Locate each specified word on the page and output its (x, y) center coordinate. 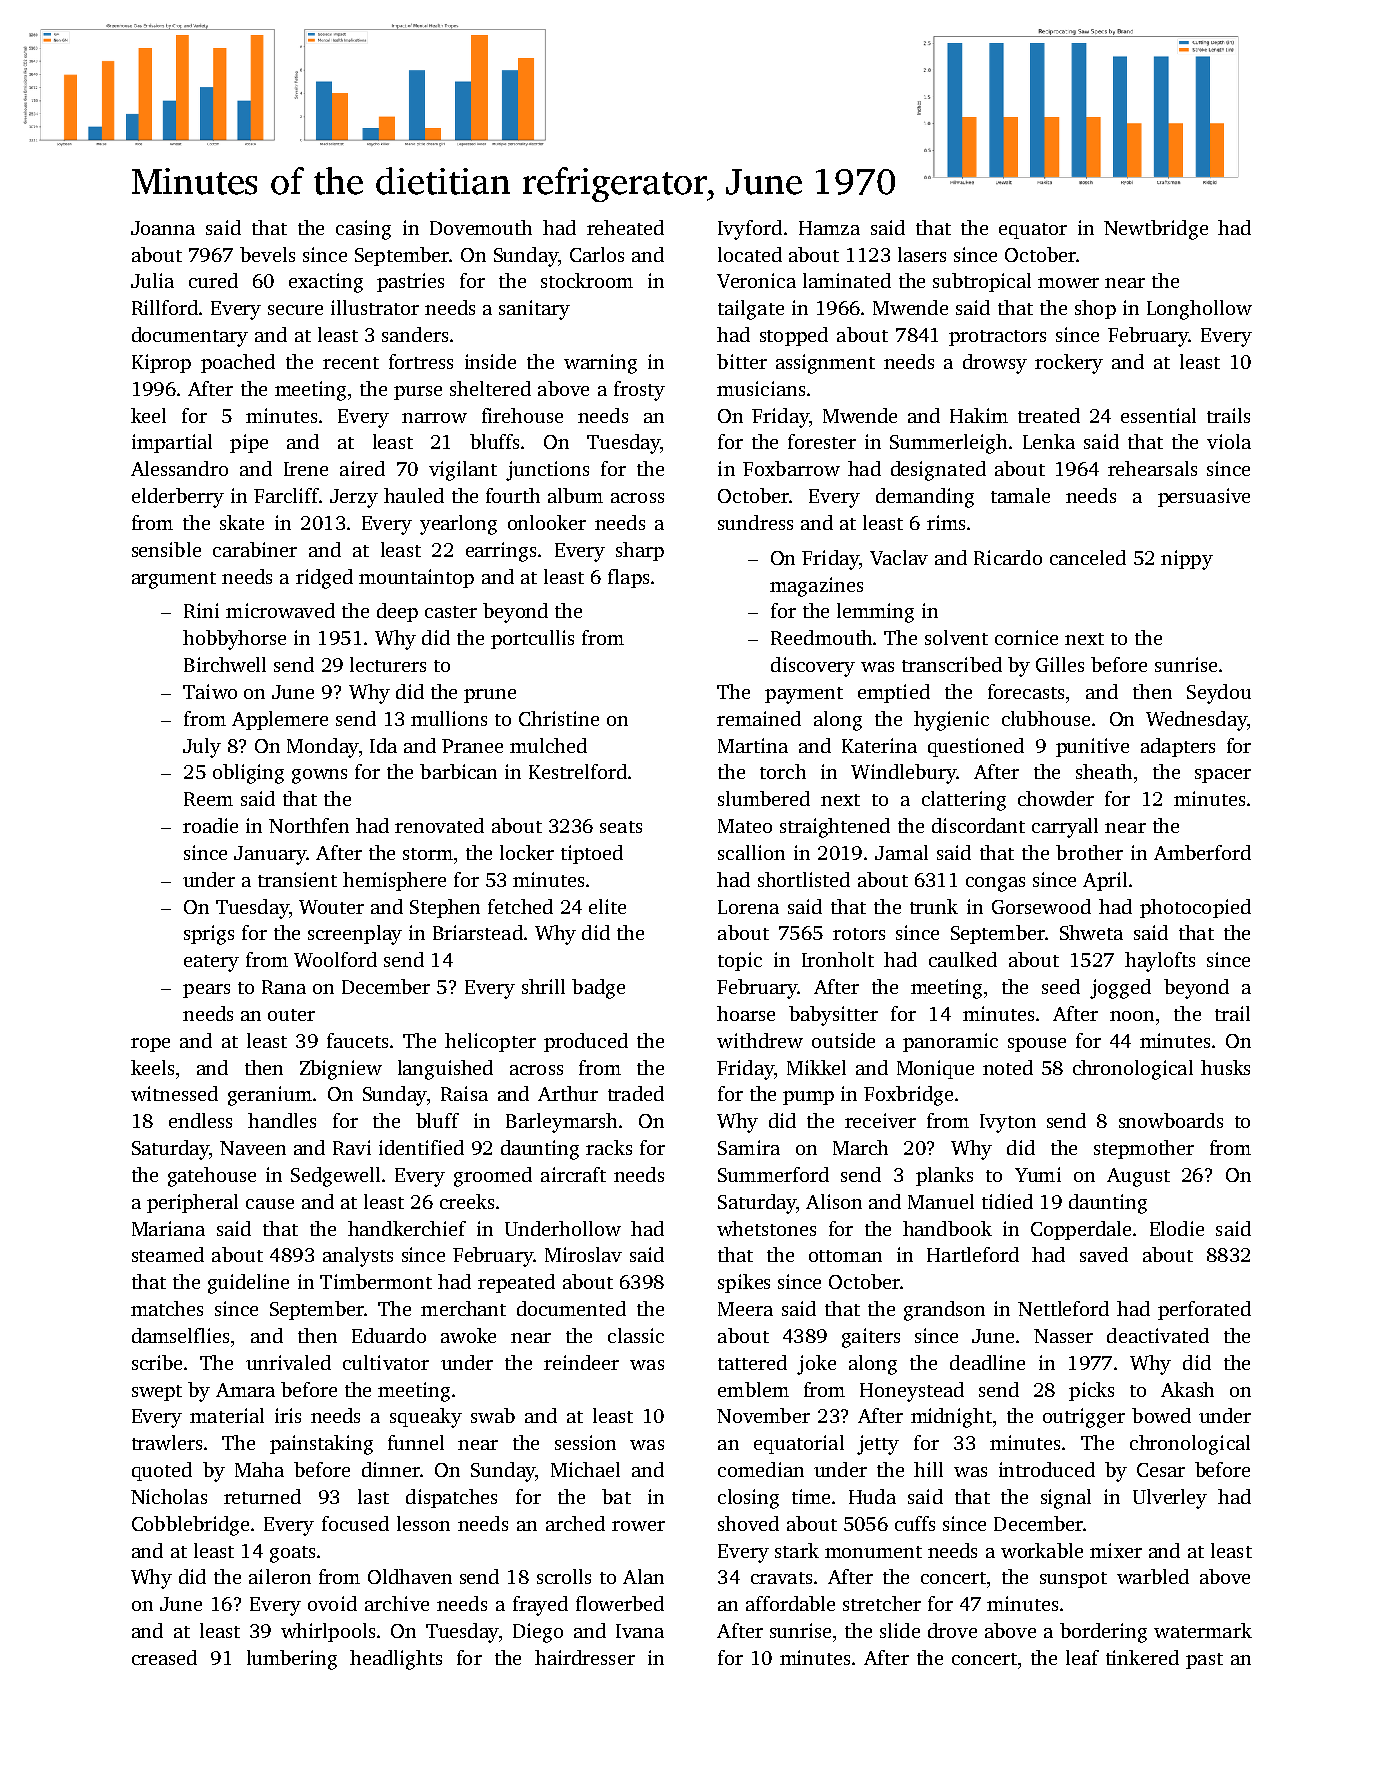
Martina (753, 745)
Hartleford (973, 1254)
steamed (168, 1254)
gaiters (871, 1338)
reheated (625, 227)
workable (1042, 1550)
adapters (1178, 747)
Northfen (309, 825)
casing (363, 230)
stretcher (882, 1603)
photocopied (1195, 908)
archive (397, 1603)
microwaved (280, 610)
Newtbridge (1156, 230)
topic (740, 961)
